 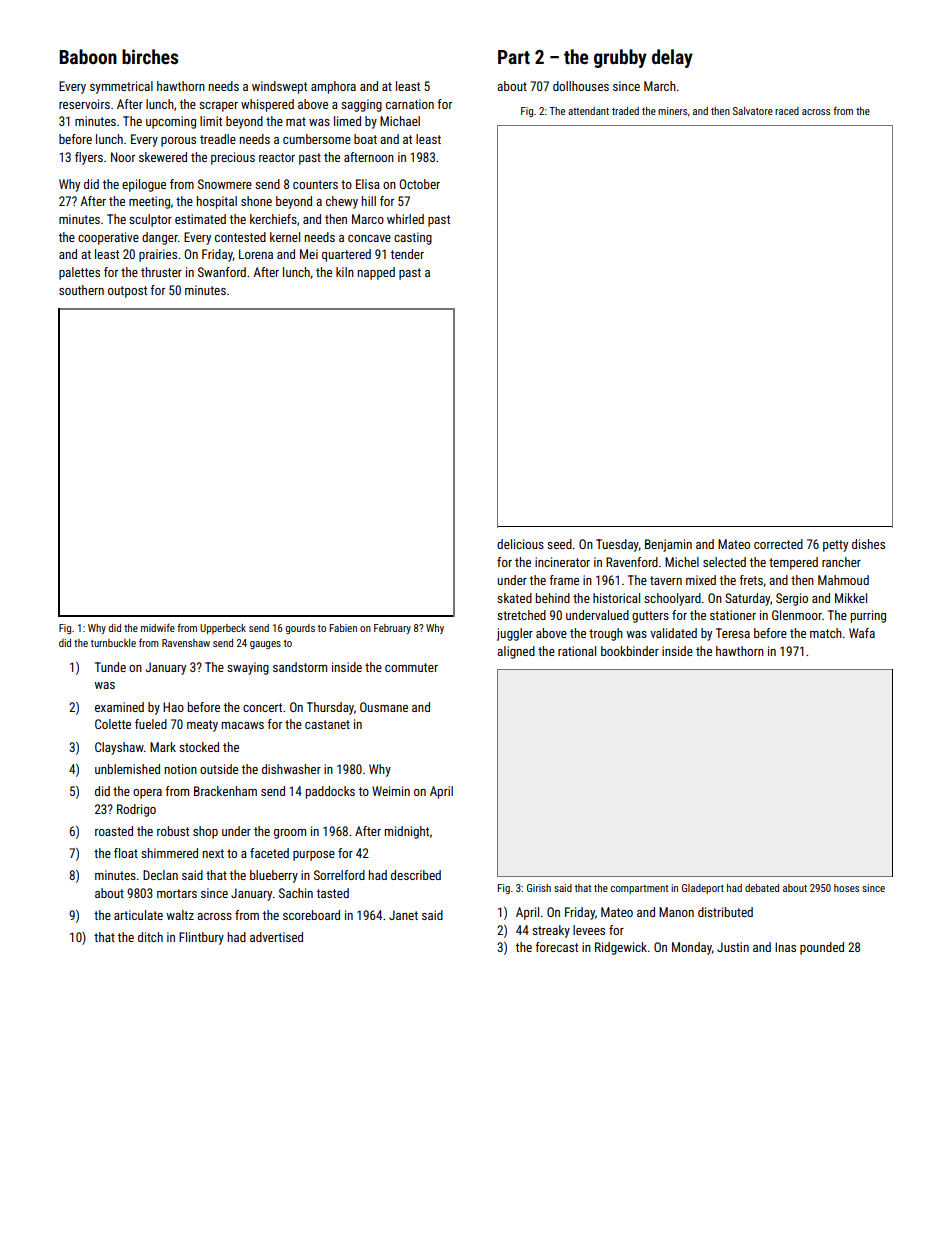 What do you see at coordinates (262, 707) in the image?
I see `concert` at bounding box center [262, 707].
